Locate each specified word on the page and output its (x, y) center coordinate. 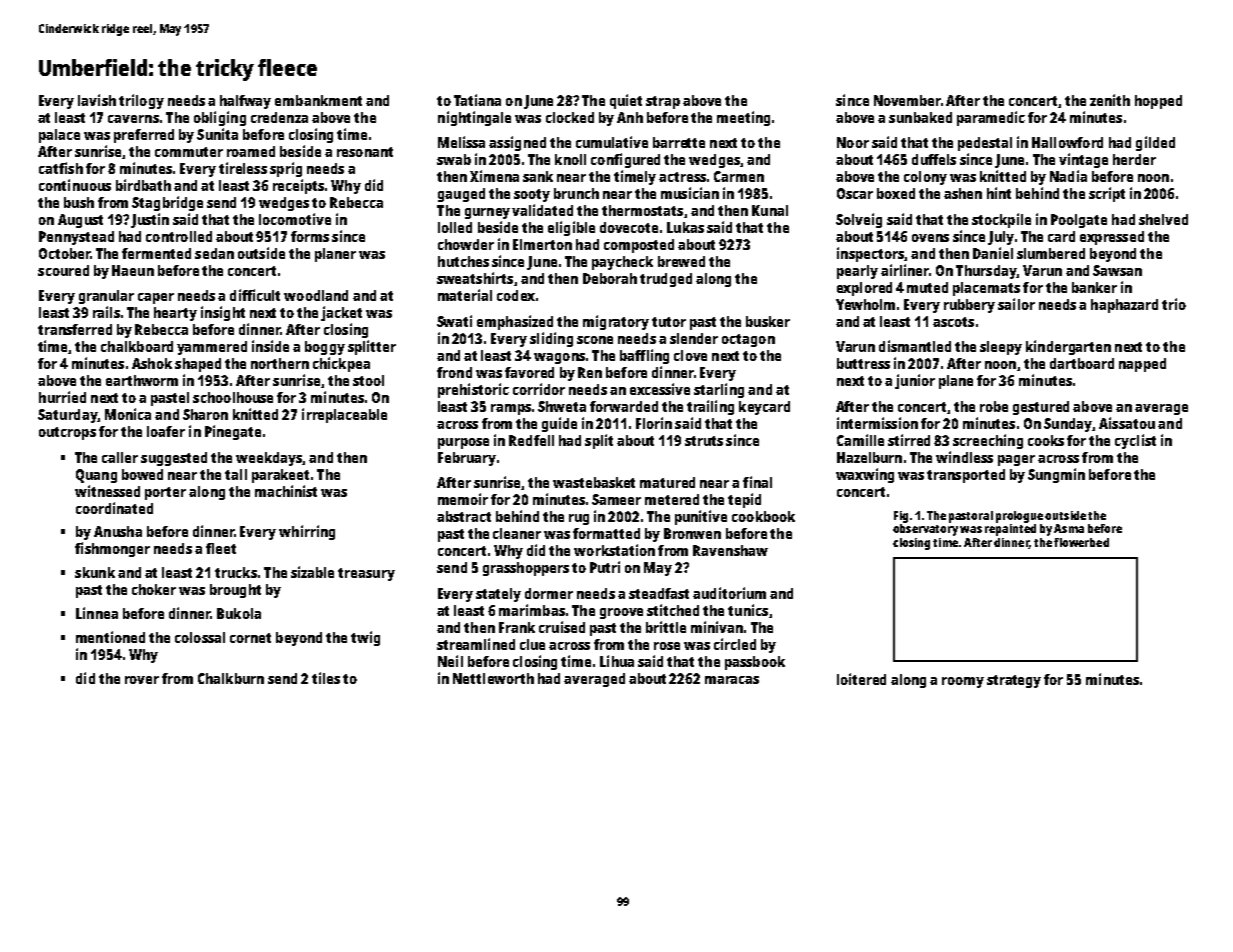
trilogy (141, 101)
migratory (616, 322)
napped (1142, 365)
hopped (1158, 102)
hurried (62, 397)
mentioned (110, 637)
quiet (626, 101)
